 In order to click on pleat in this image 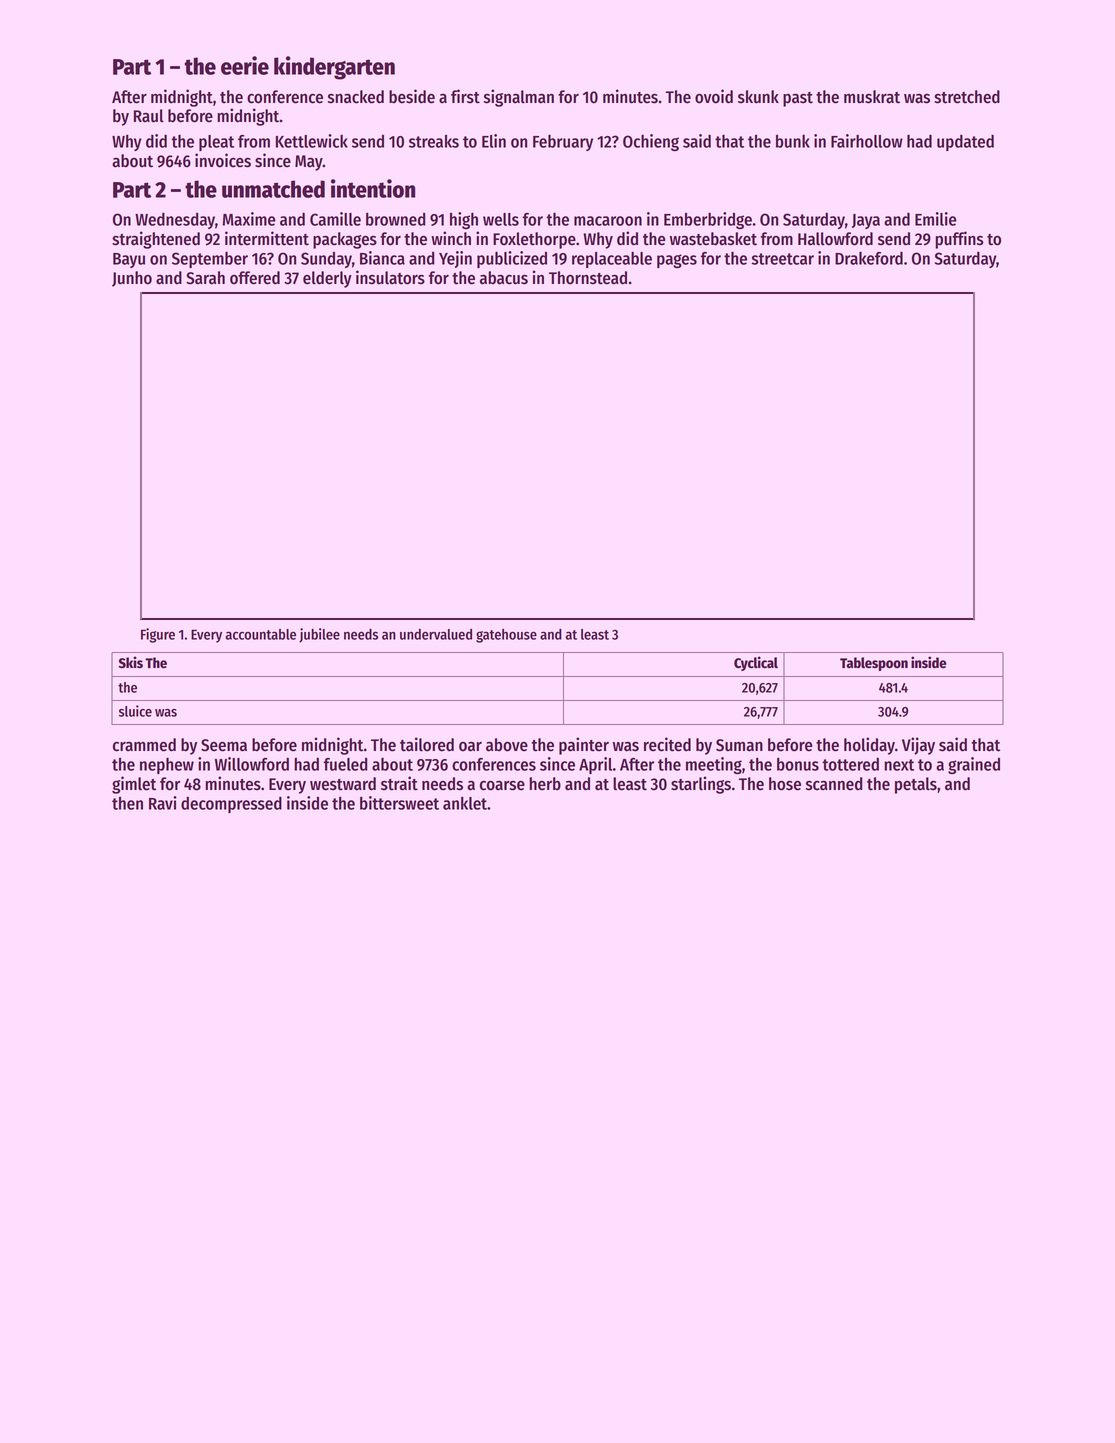, I will do `click(216, 143)`.
